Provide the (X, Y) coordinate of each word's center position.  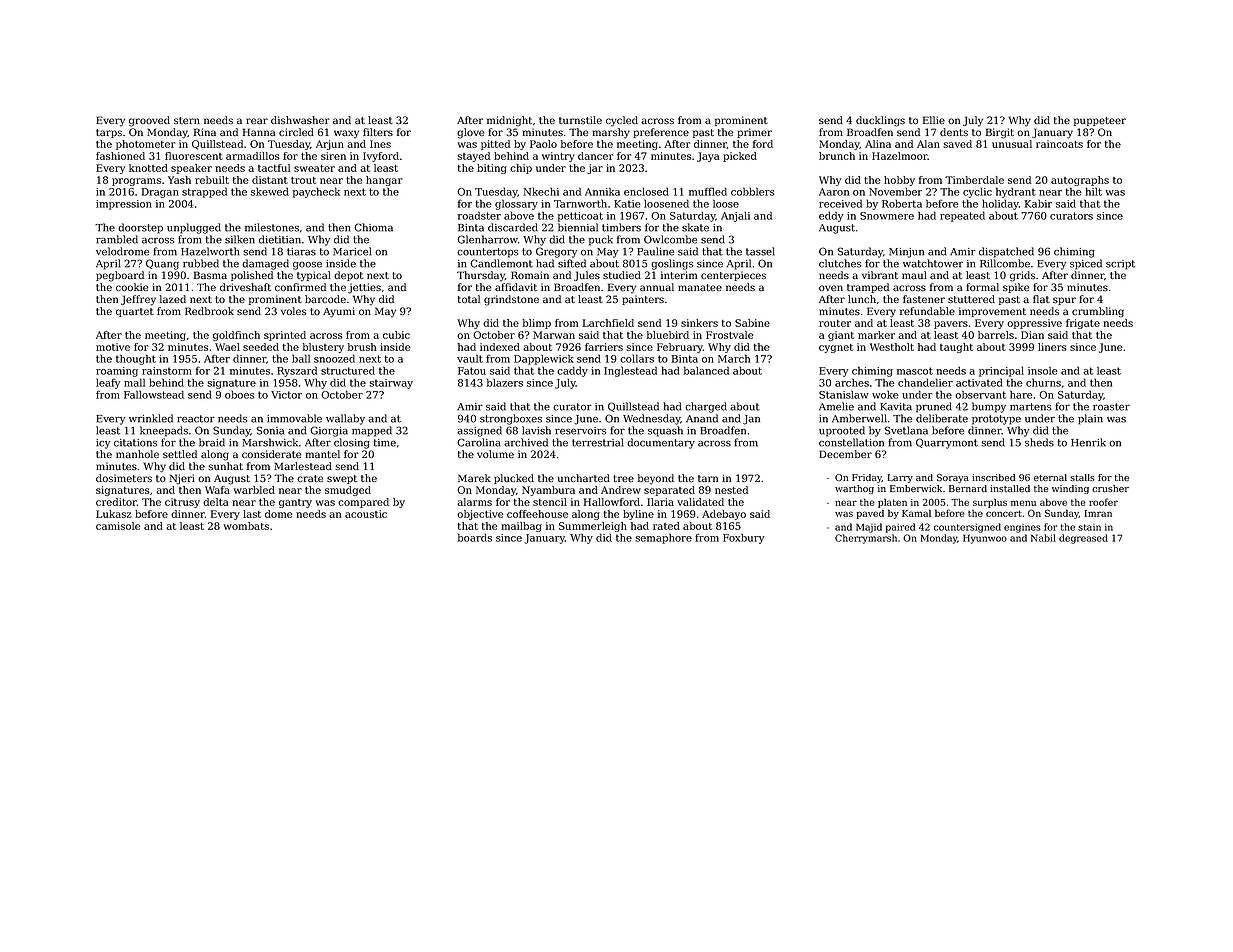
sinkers (699, 323)
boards (475, 537)
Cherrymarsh (866, 539)
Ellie (934, 120)
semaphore (663, 538)
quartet (135, 312)
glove (470, 133)
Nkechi (541, 191)
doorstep (140, 228)
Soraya (953, 478)
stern (187, 120)
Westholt (892, 347)
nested (731, 490)
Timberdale (974, 180)
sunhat (226, 466)
